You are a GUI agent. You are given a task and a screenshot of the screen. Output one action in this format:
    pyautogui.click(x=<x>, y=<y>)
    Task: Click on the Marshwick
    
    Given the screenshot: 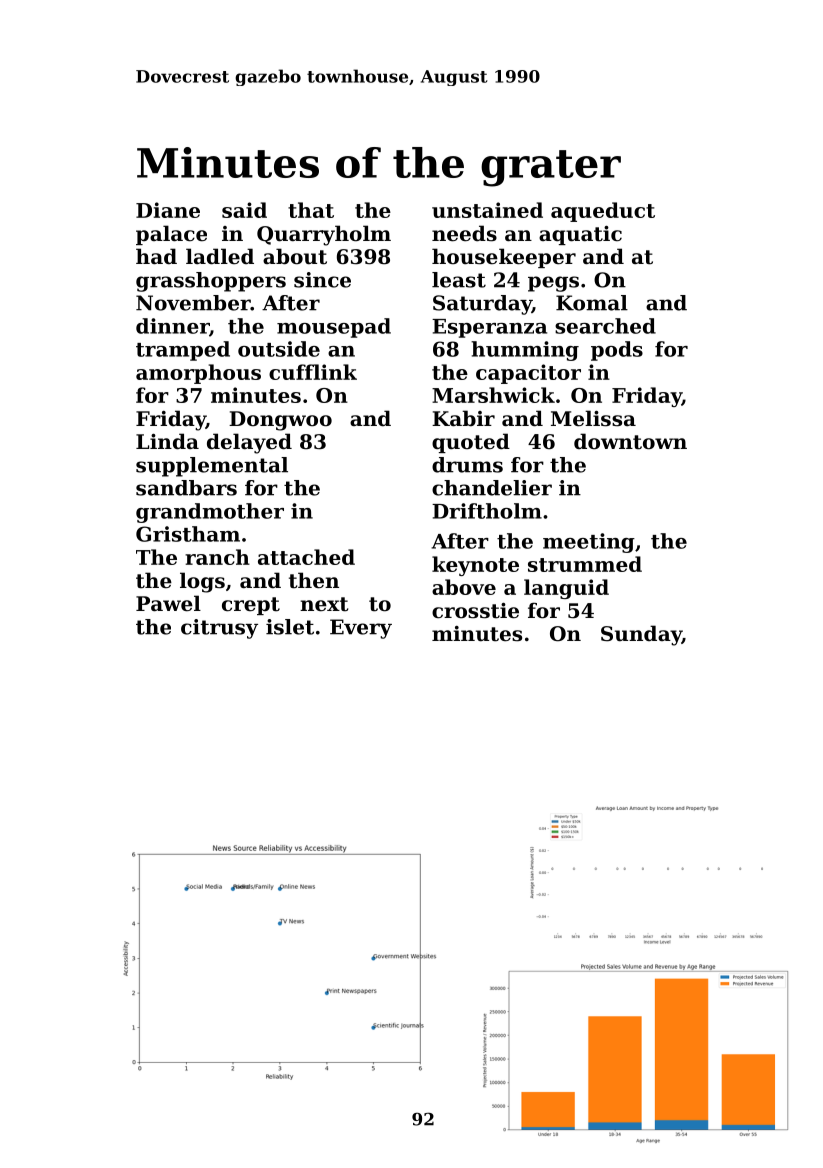 What is the action you would take?
    pyautogui.click(x=493, y=395)
